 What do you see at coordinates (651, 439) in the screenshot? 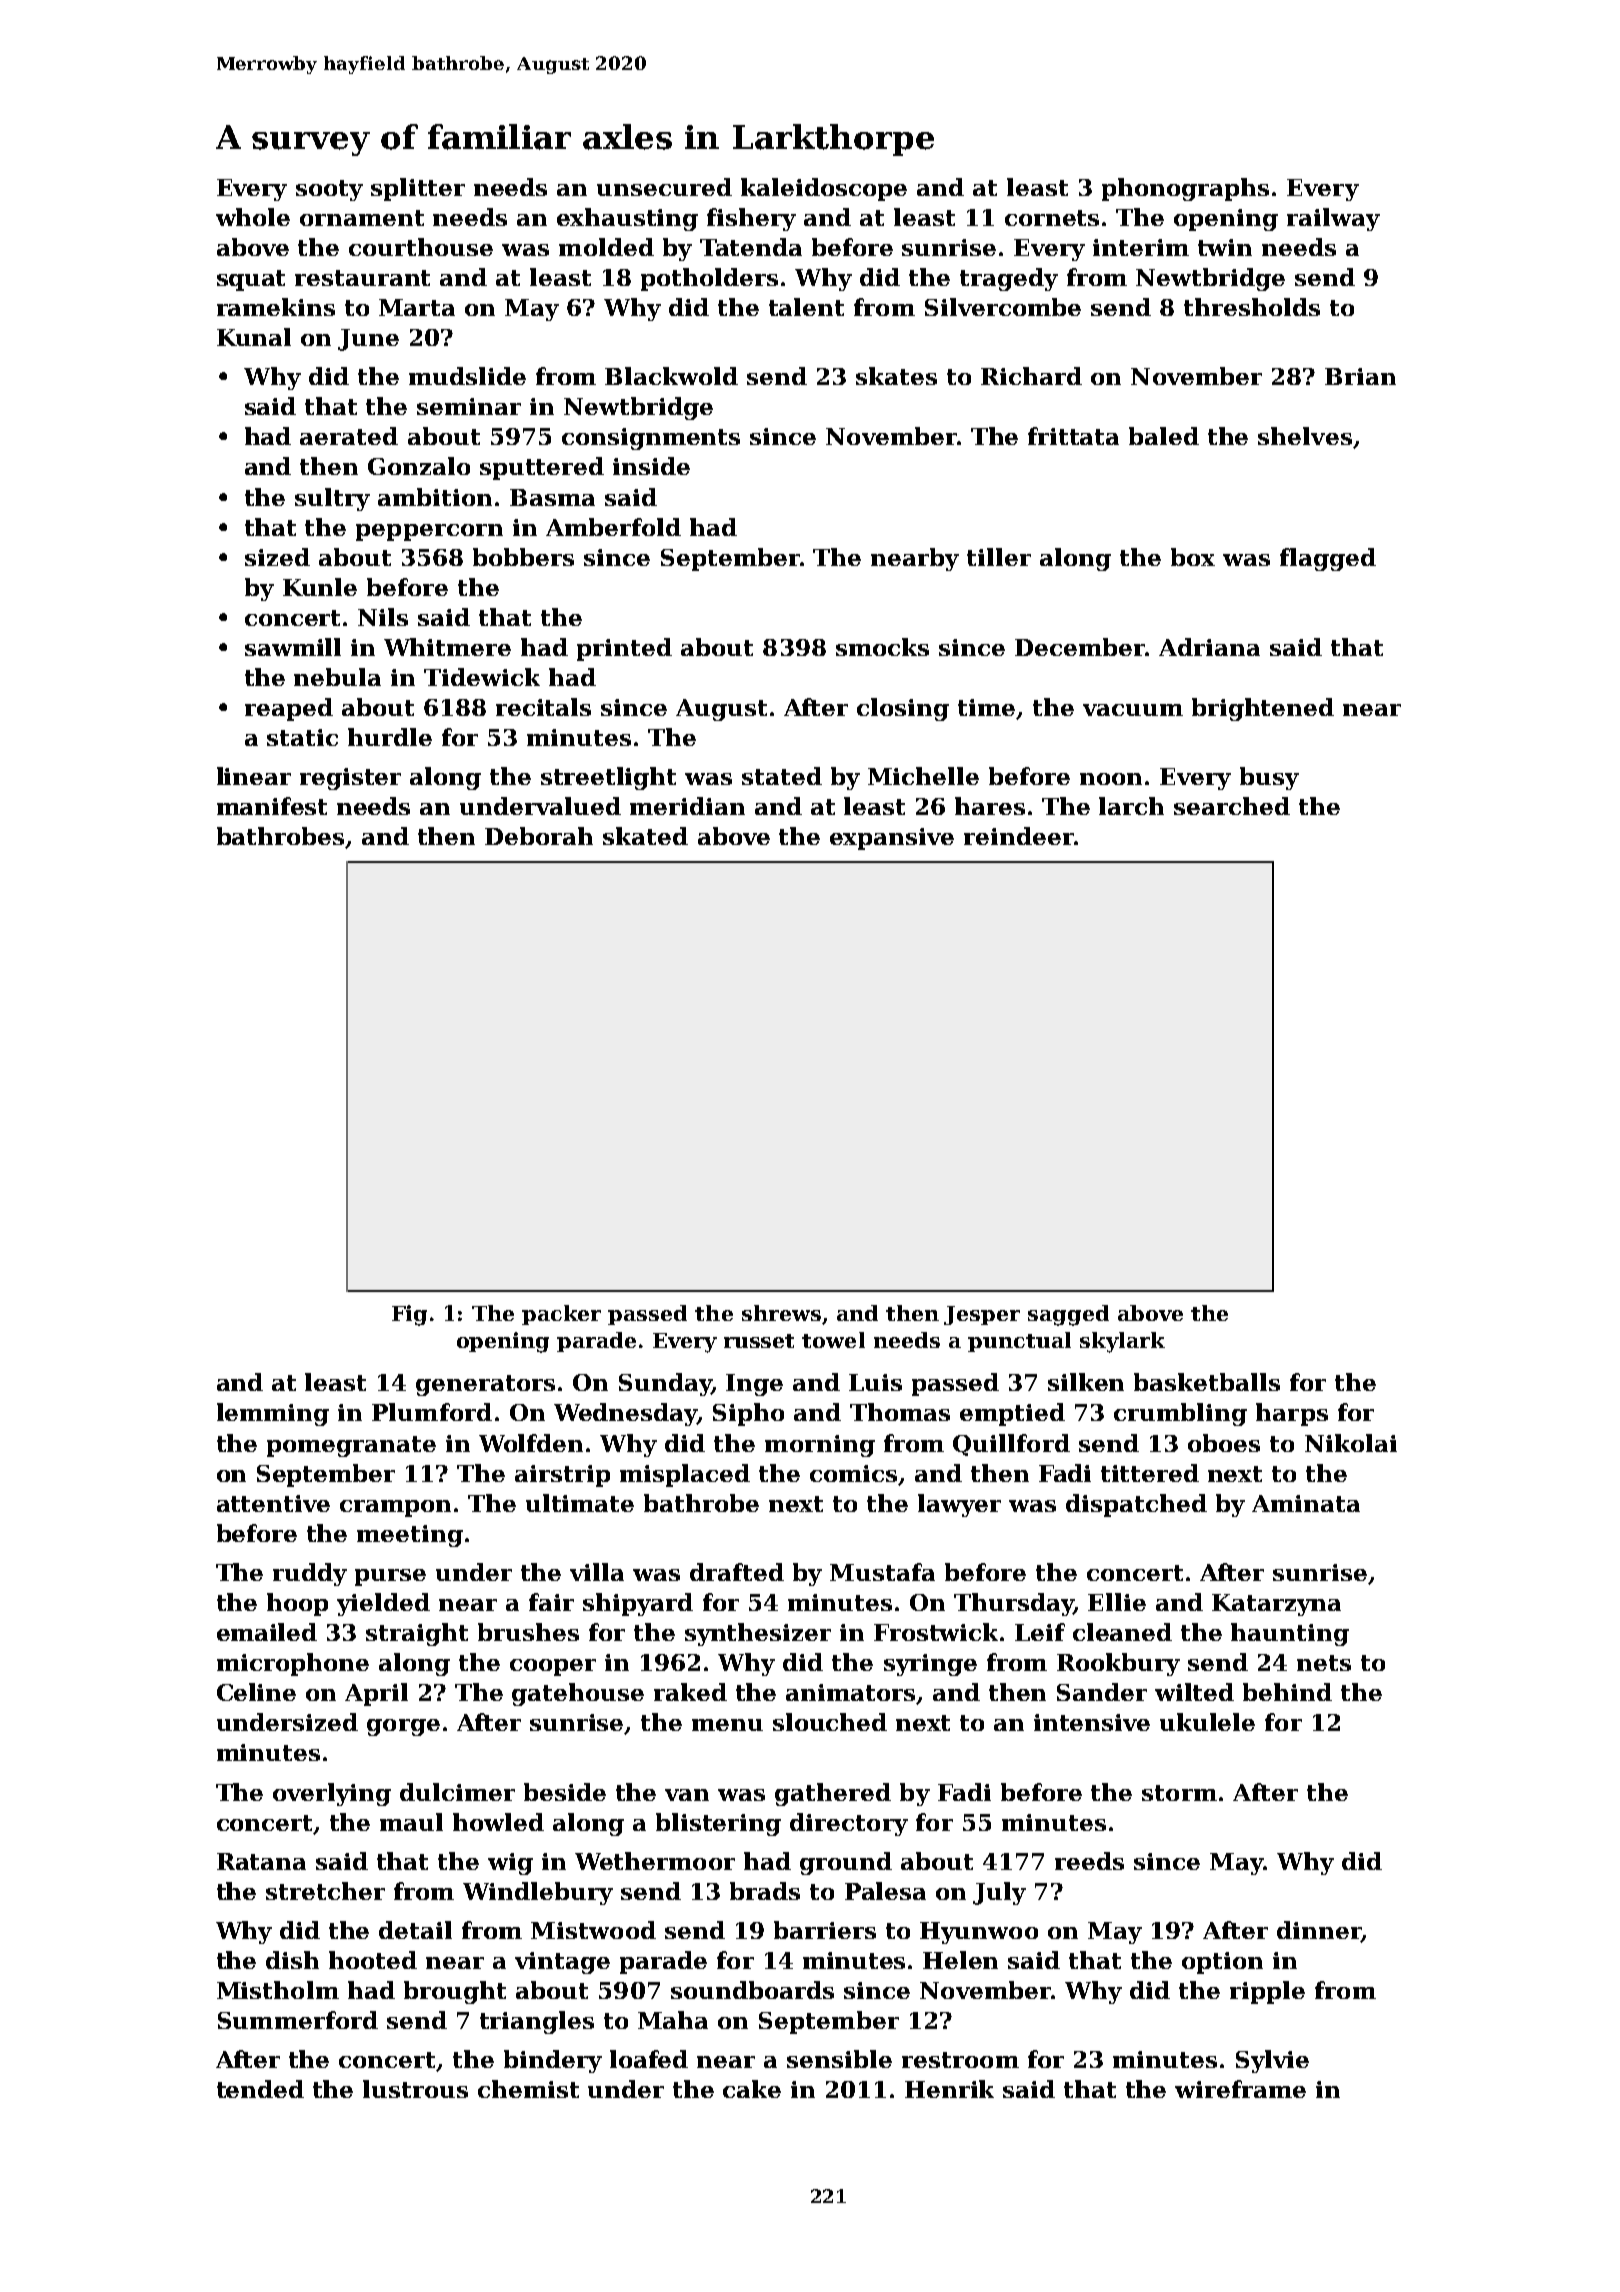
I see `consignments` at bounding box center [651, 439].
